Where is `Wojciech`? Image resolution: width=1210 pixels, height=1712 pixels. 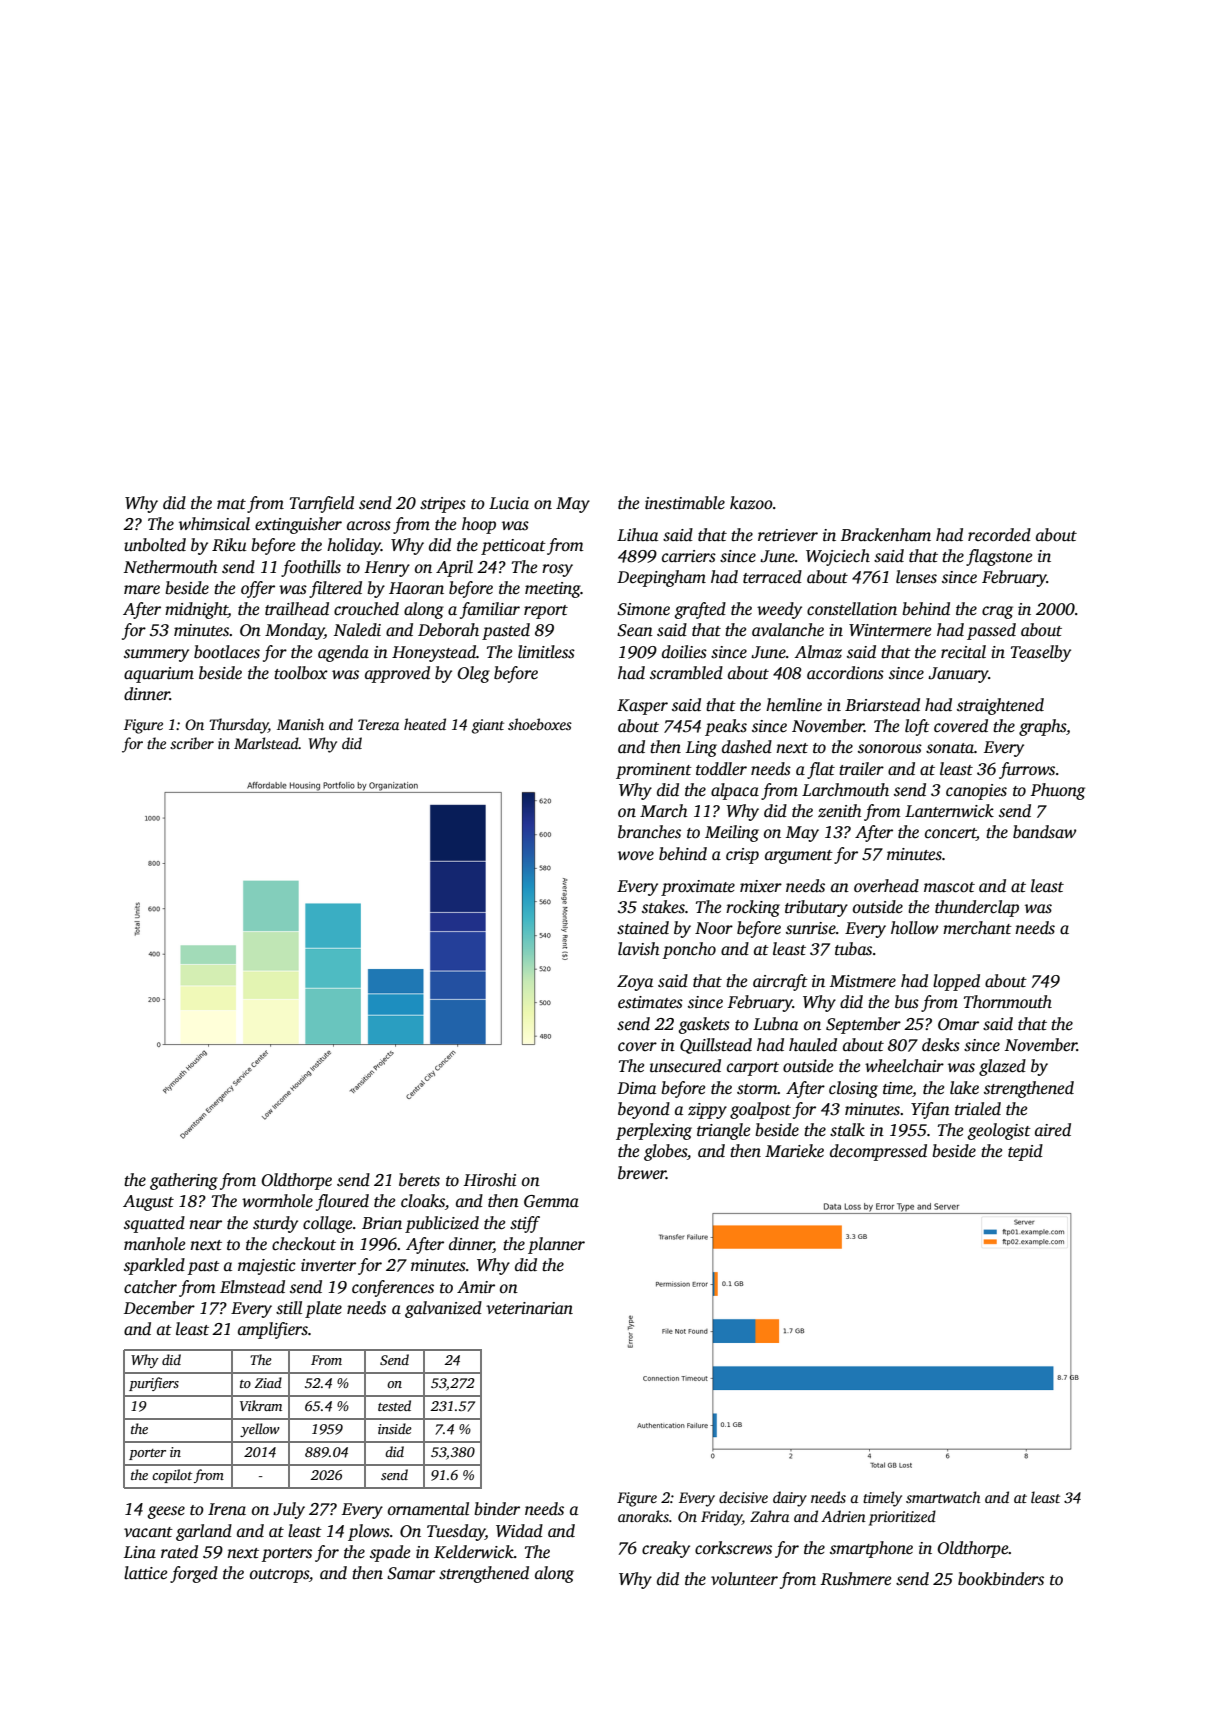
Wojciech is located at coordinates (838, 557).
